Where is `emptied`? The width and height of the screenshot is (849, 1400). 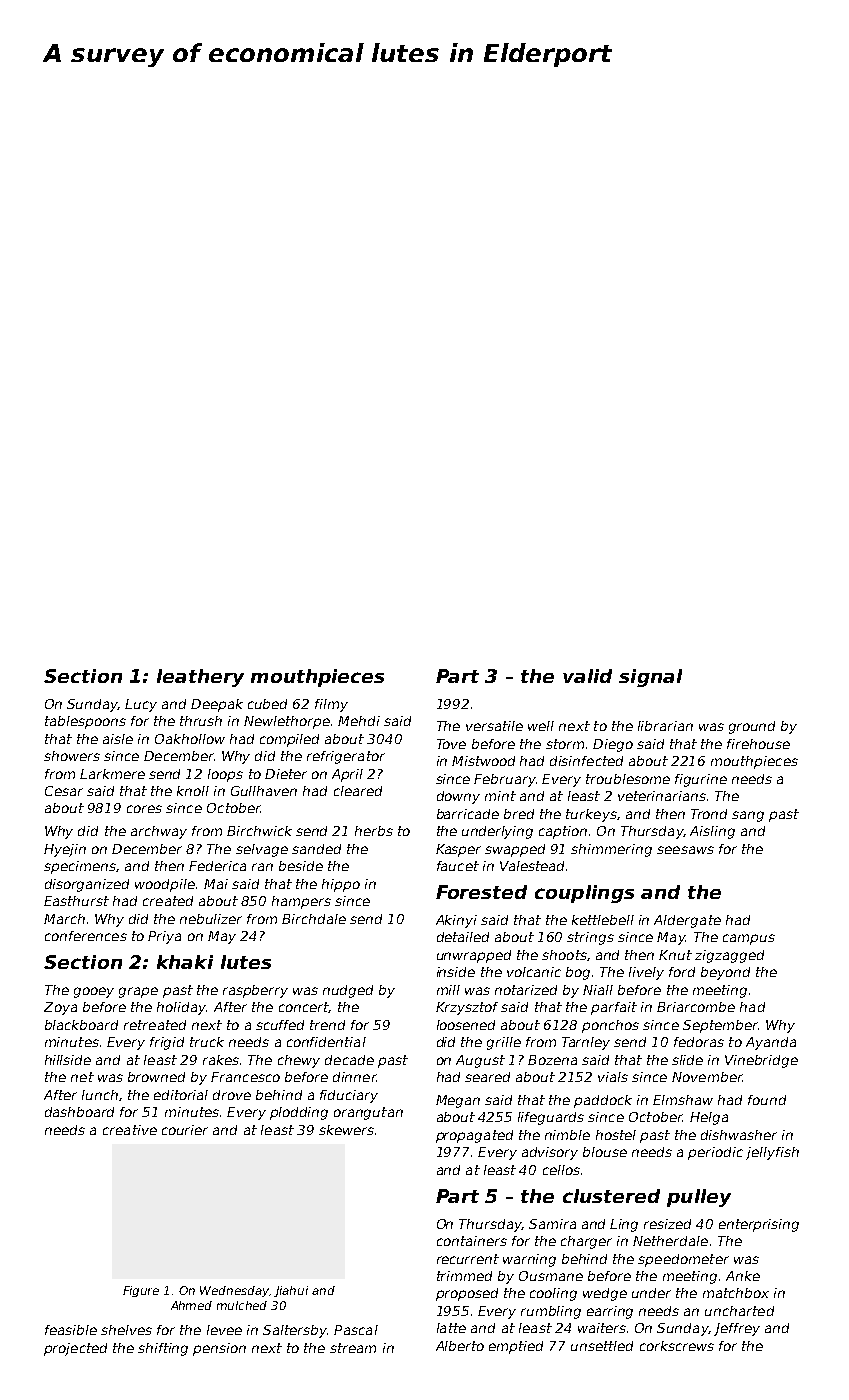 emptied is located at coordinates (516, 1347).
